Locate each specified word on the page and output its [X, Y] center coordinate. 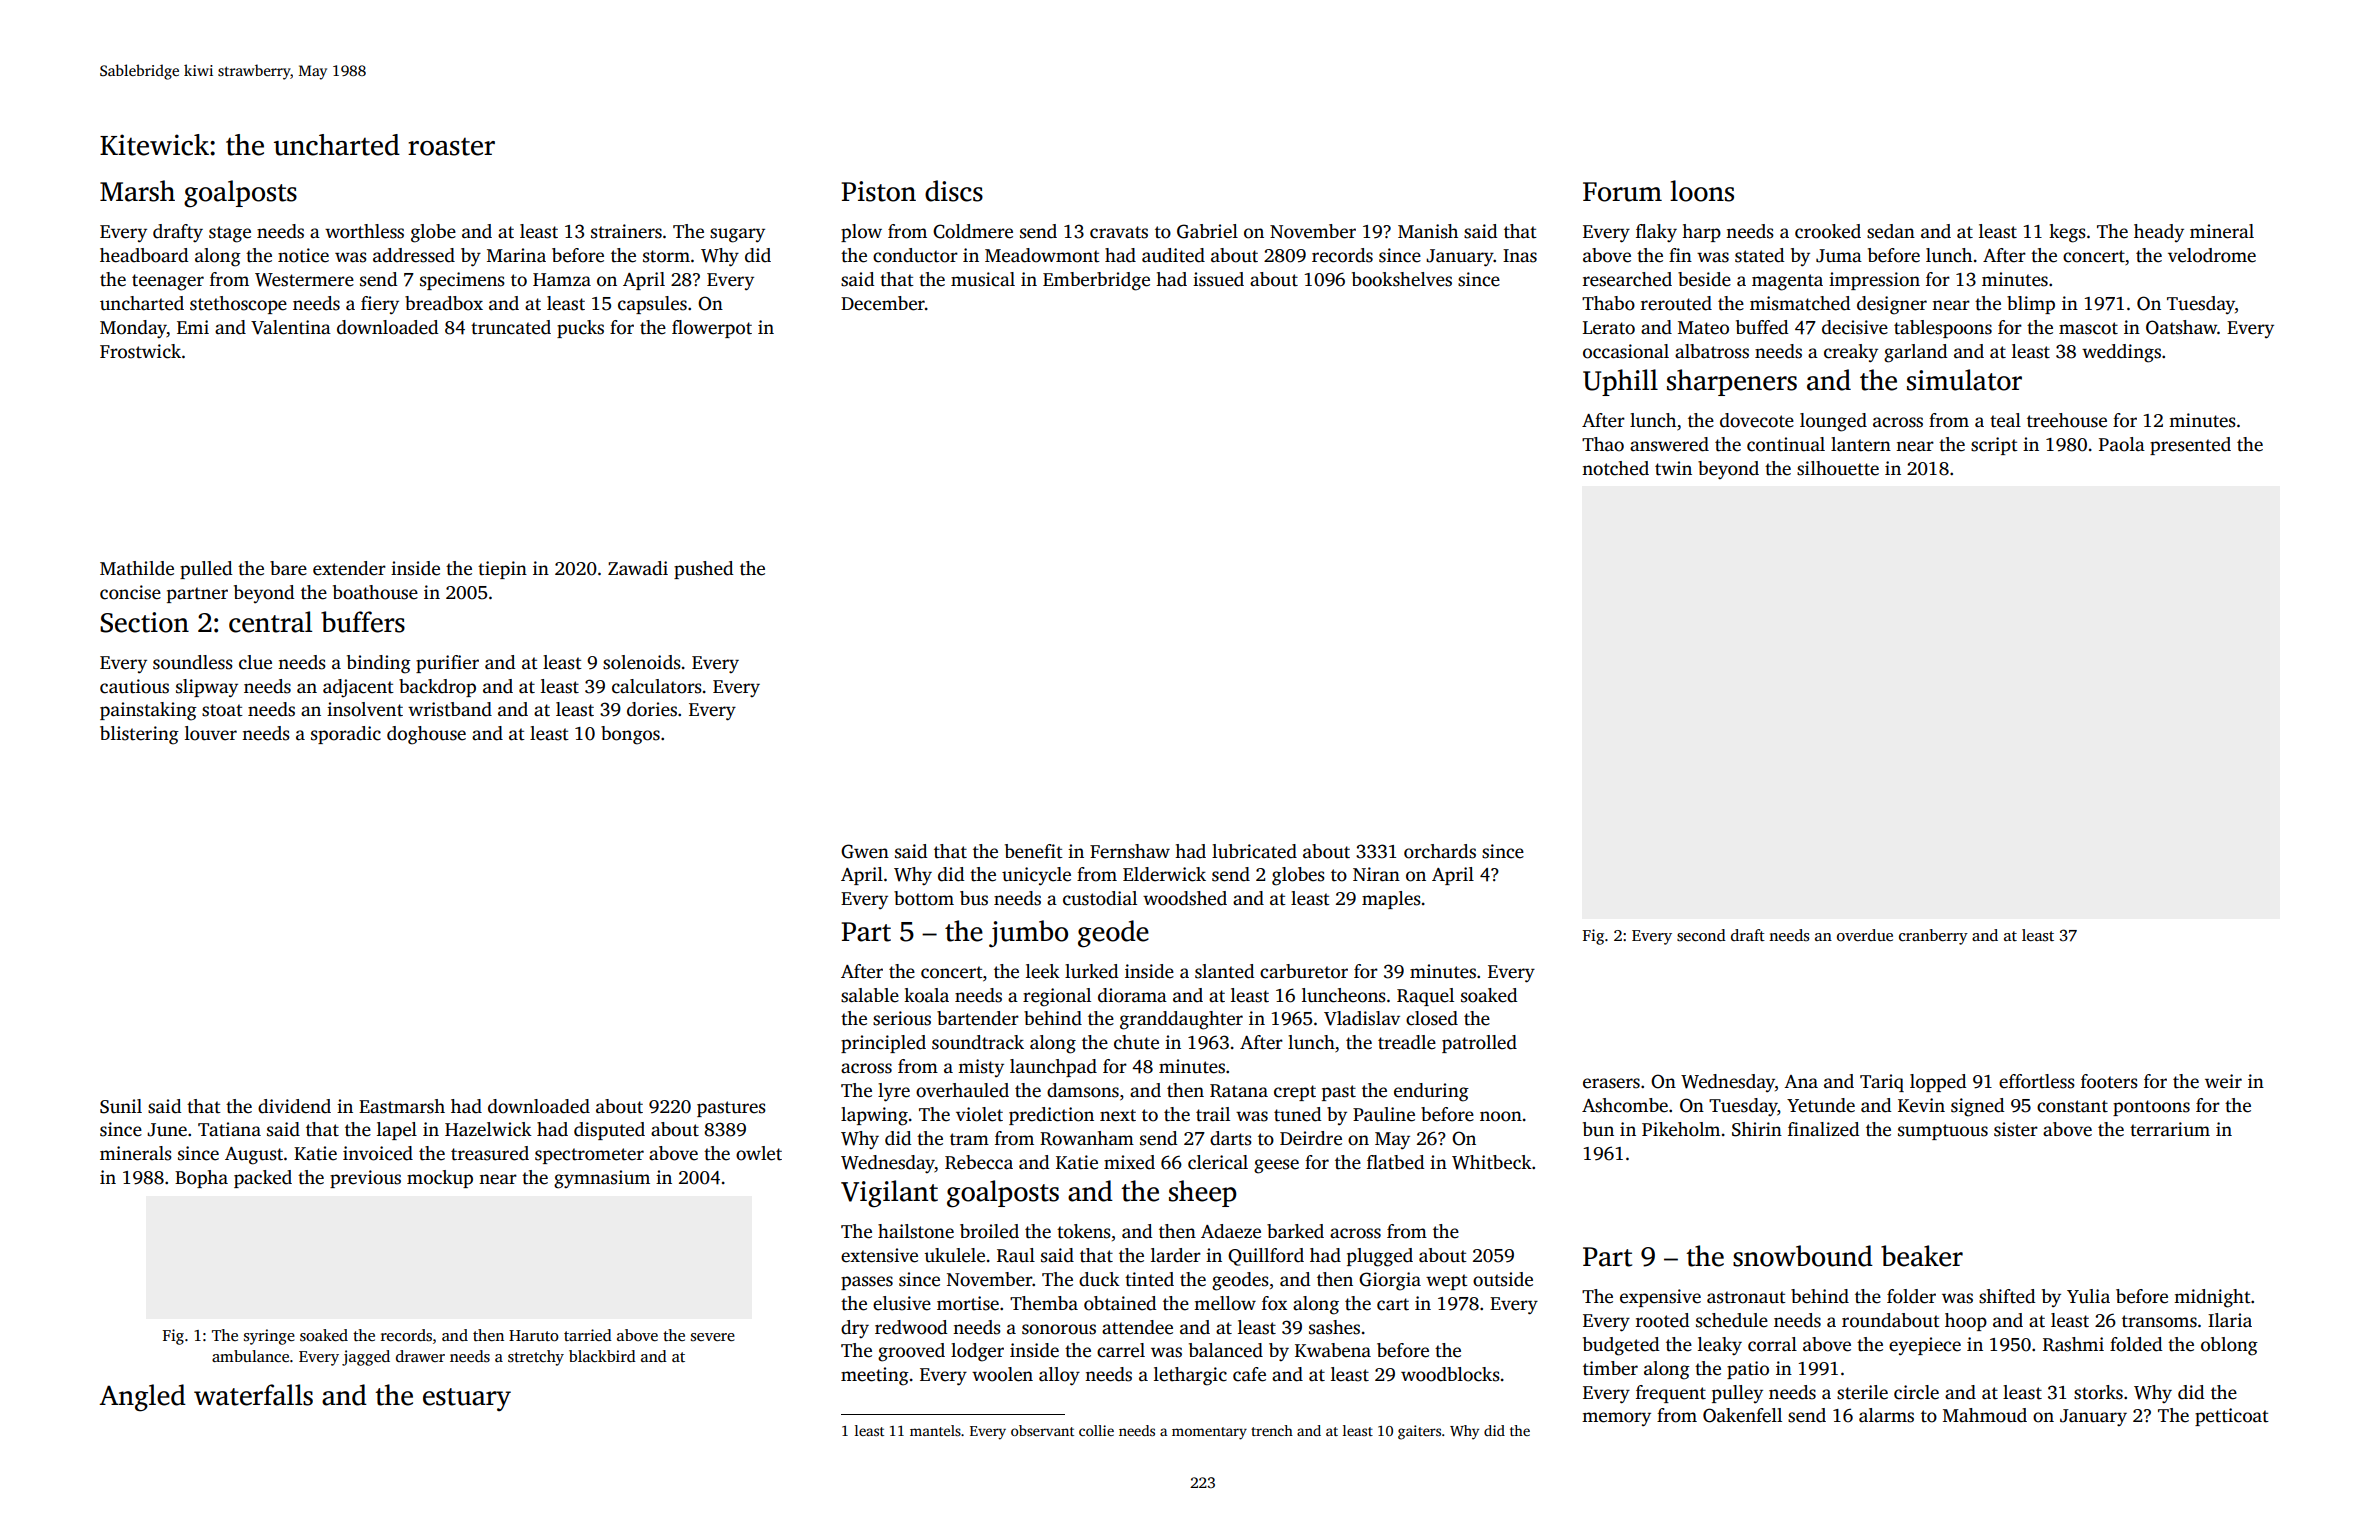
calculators [657, 686]
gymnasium [602, 1179]
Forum [1622, 192]
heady [2159, 233]
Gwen [865, 851]
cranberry [1933, 937]
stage [230, 234]
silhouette [1838, 468]
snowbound [1803, 1256]
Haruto [534, 1335]
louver [211, 733]
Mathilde [137, 568]
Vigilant [889, 1194]
